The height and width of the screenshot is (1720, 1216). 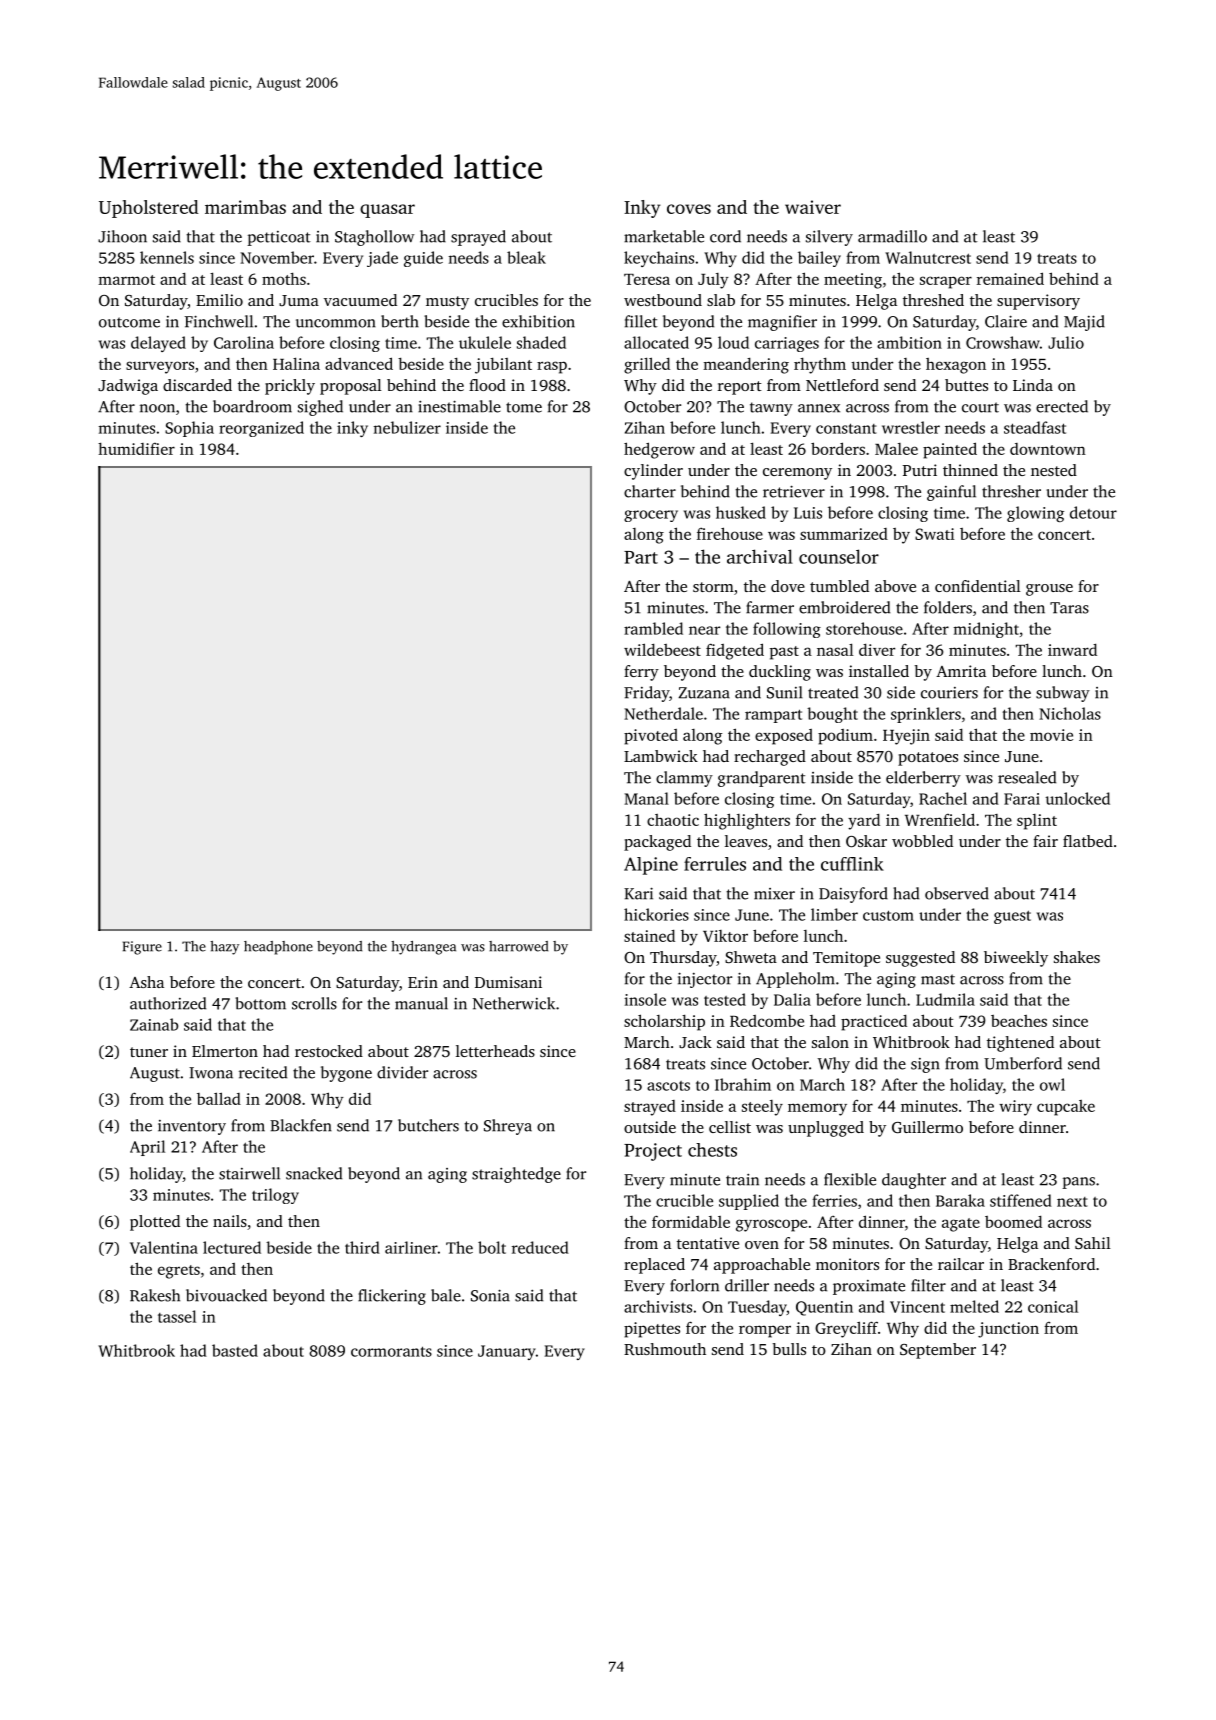 What do you see at coordinates (235, 1350) in the screenshot?
I see `basted` at bounding box center [235, 1350].
